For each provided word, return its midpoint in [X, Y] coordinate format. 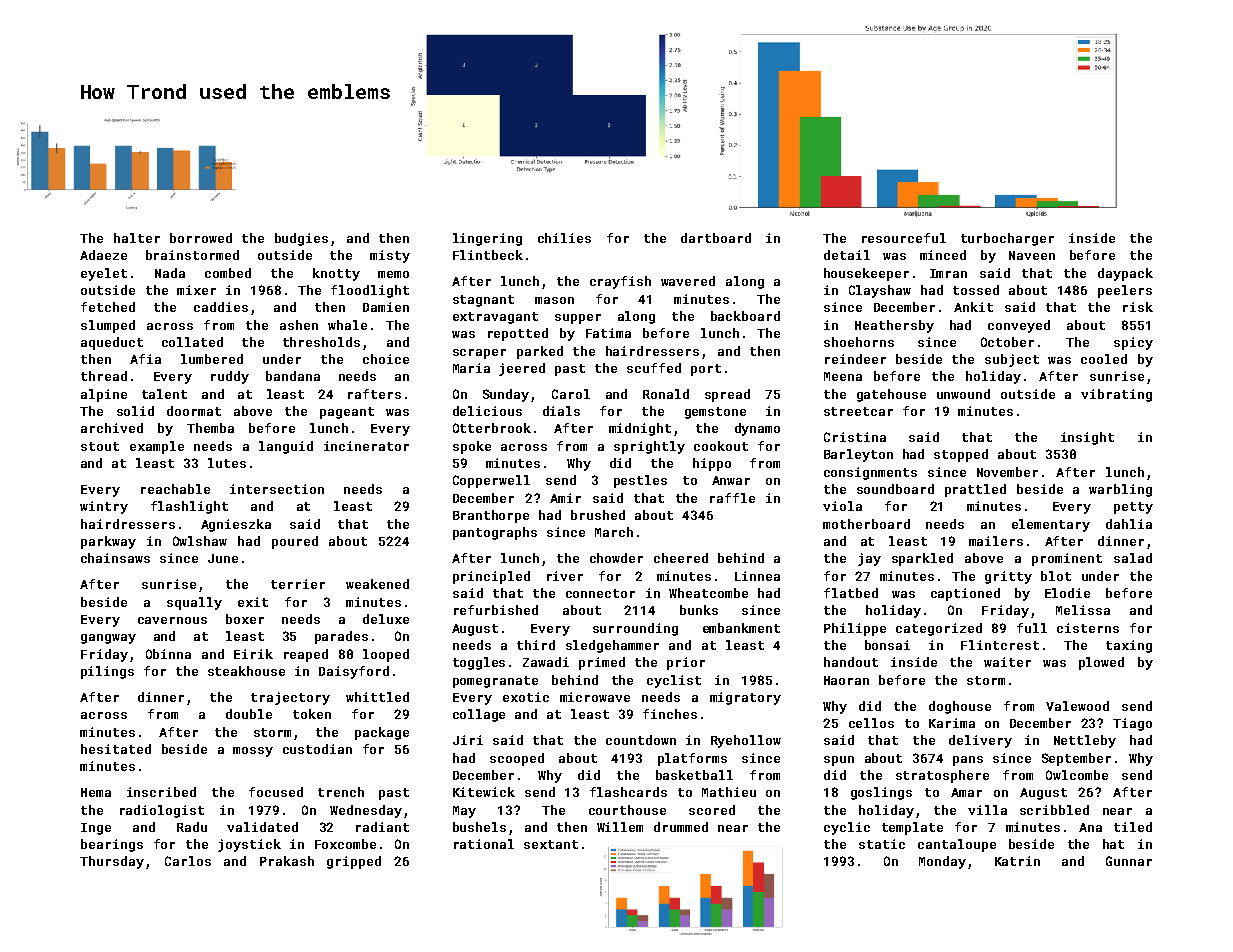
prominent [1067, 559]
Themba [210, 428]
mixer [196, 290]
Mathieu [729, 792]
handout [851, 662]
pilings [107, 672]
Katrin [1017, 861]
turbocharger [1007, 239]
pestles [640, 481]
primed [602, 663]
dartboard [716, 238]
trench [341, 792]
